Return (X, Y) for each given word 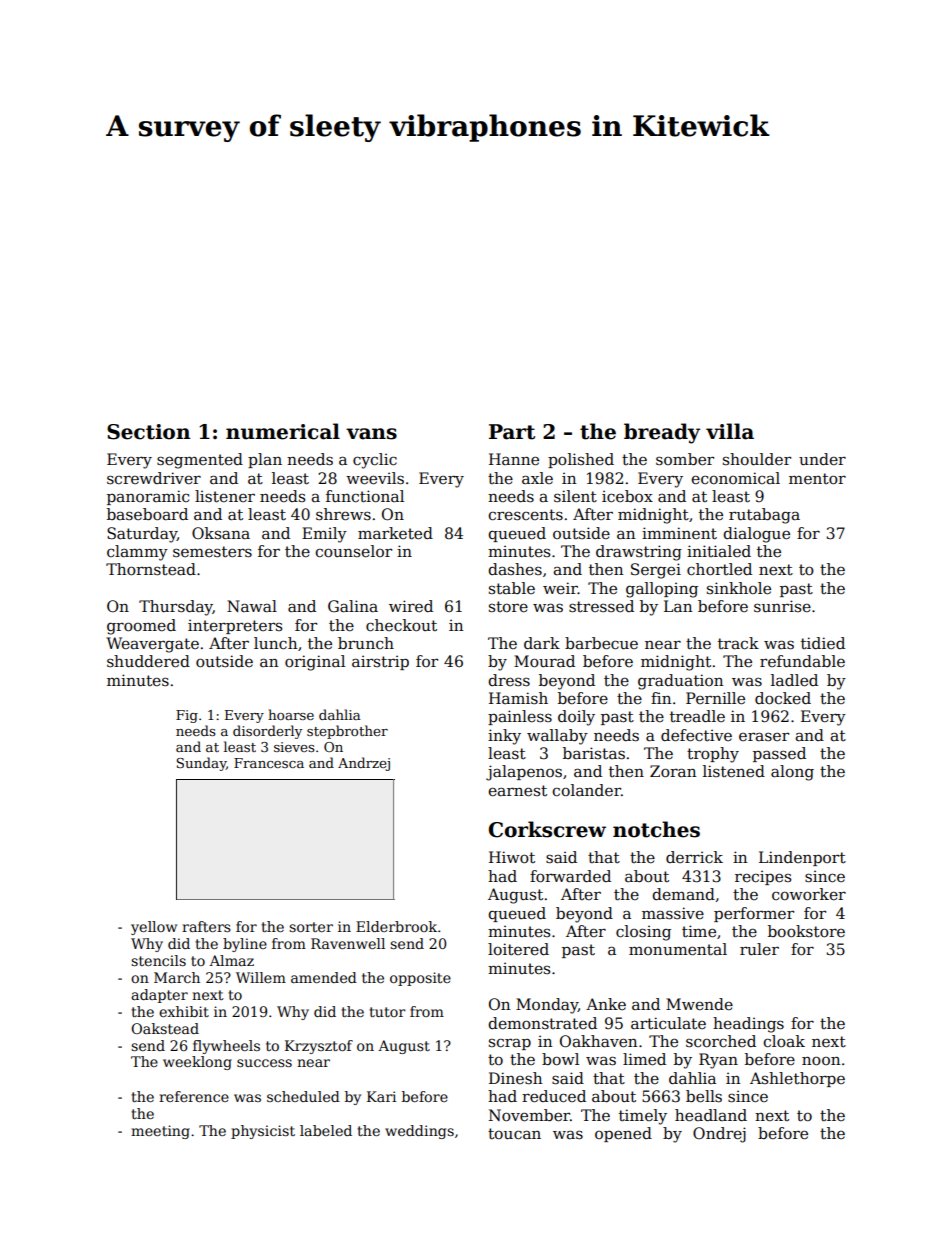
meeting (160, 1132)
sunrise (782, 606)
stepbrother (347, 732)
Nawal (252, 606)
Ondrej (719, 1135)
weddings (419, 1132)
